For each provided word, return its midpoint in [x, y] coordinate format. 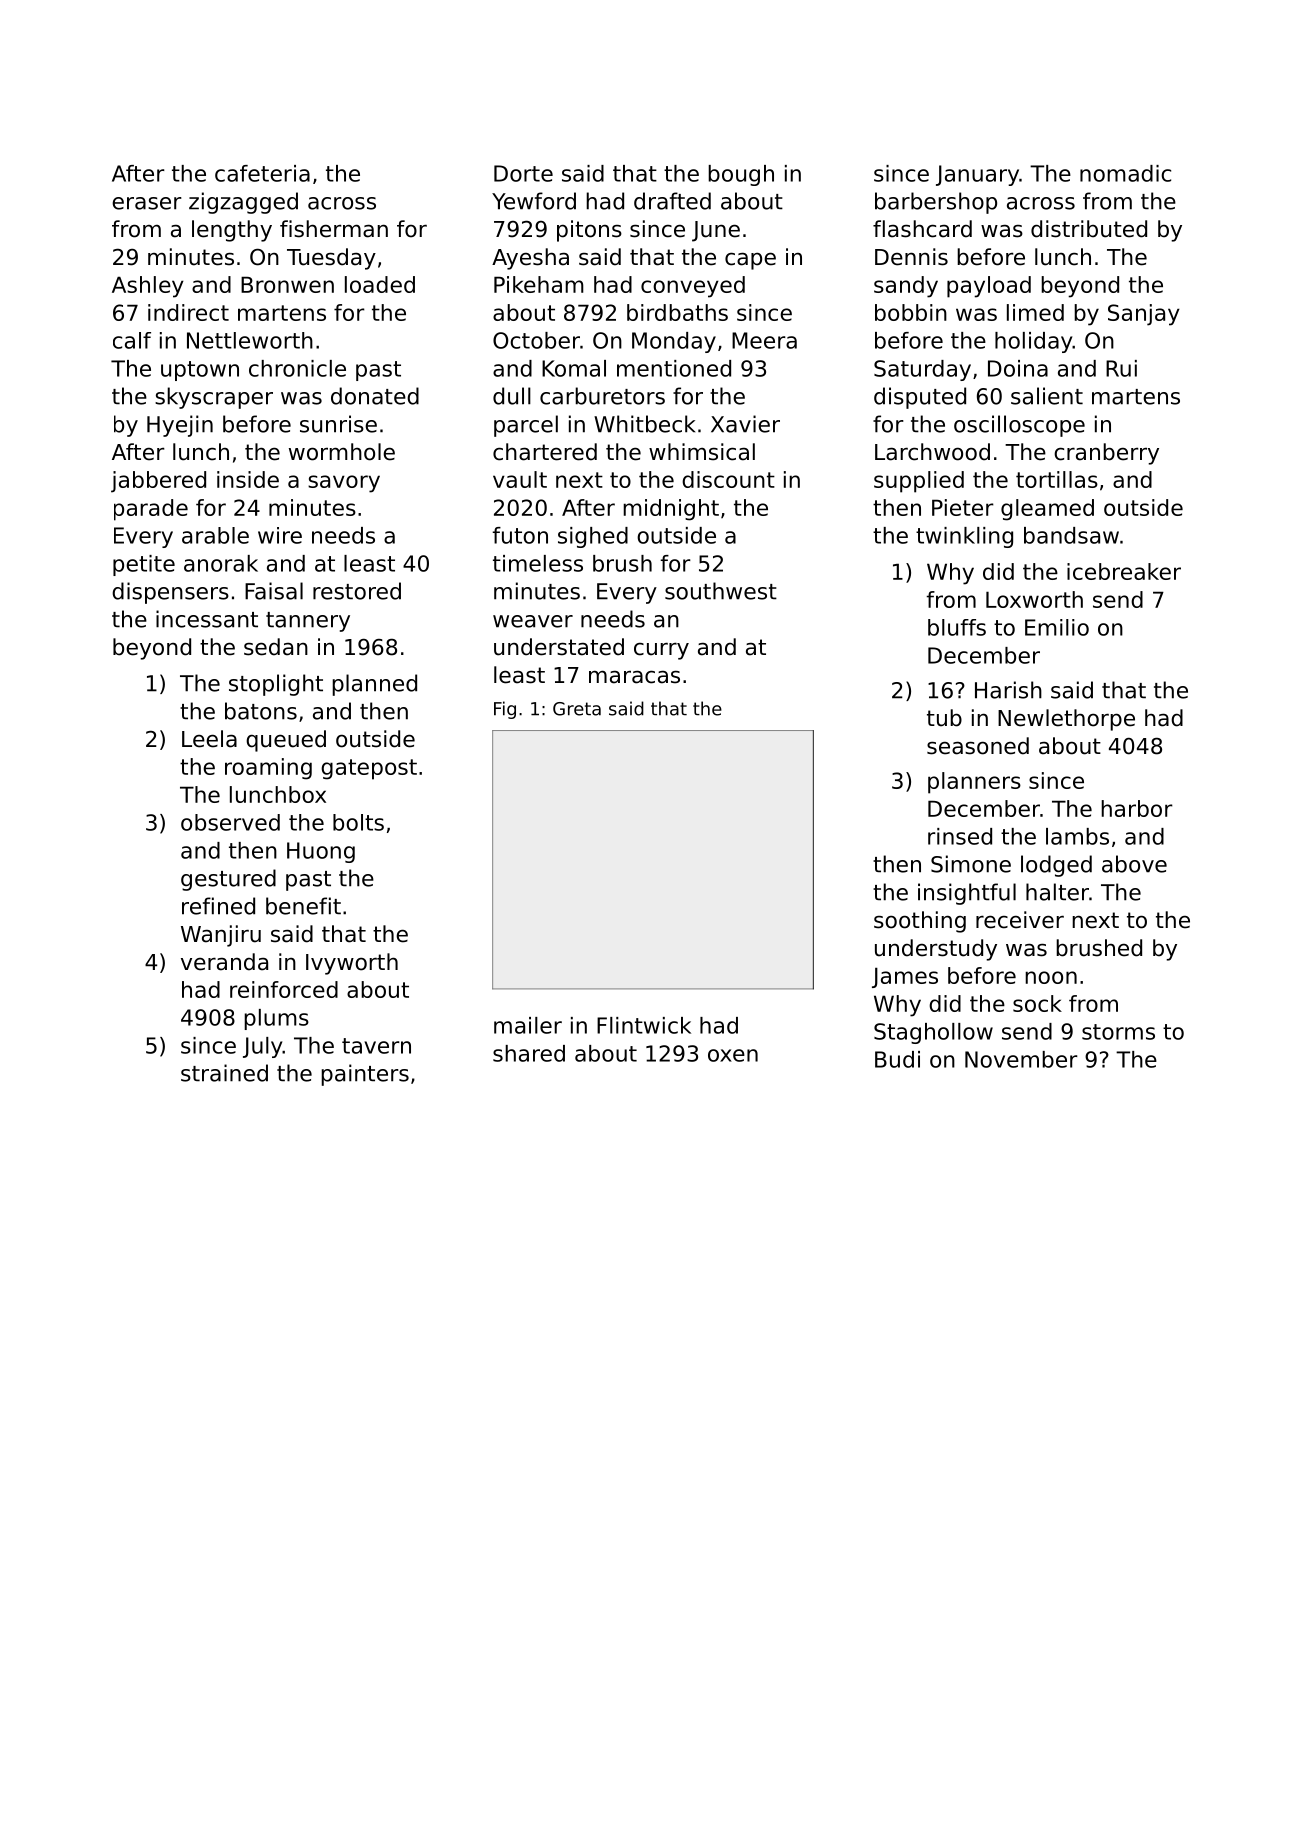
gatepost [369, 769]
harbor [1137, 808]
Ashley [148, 287]
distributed [1089, 229]
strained [224, 1073]
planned [374, 685]
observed [230, 822]
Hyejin [180, 426]
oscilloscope [1019, 426]
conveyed [693, 287]
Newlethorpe [1066, 720]
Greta [577, 709]
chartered [545, 452]
